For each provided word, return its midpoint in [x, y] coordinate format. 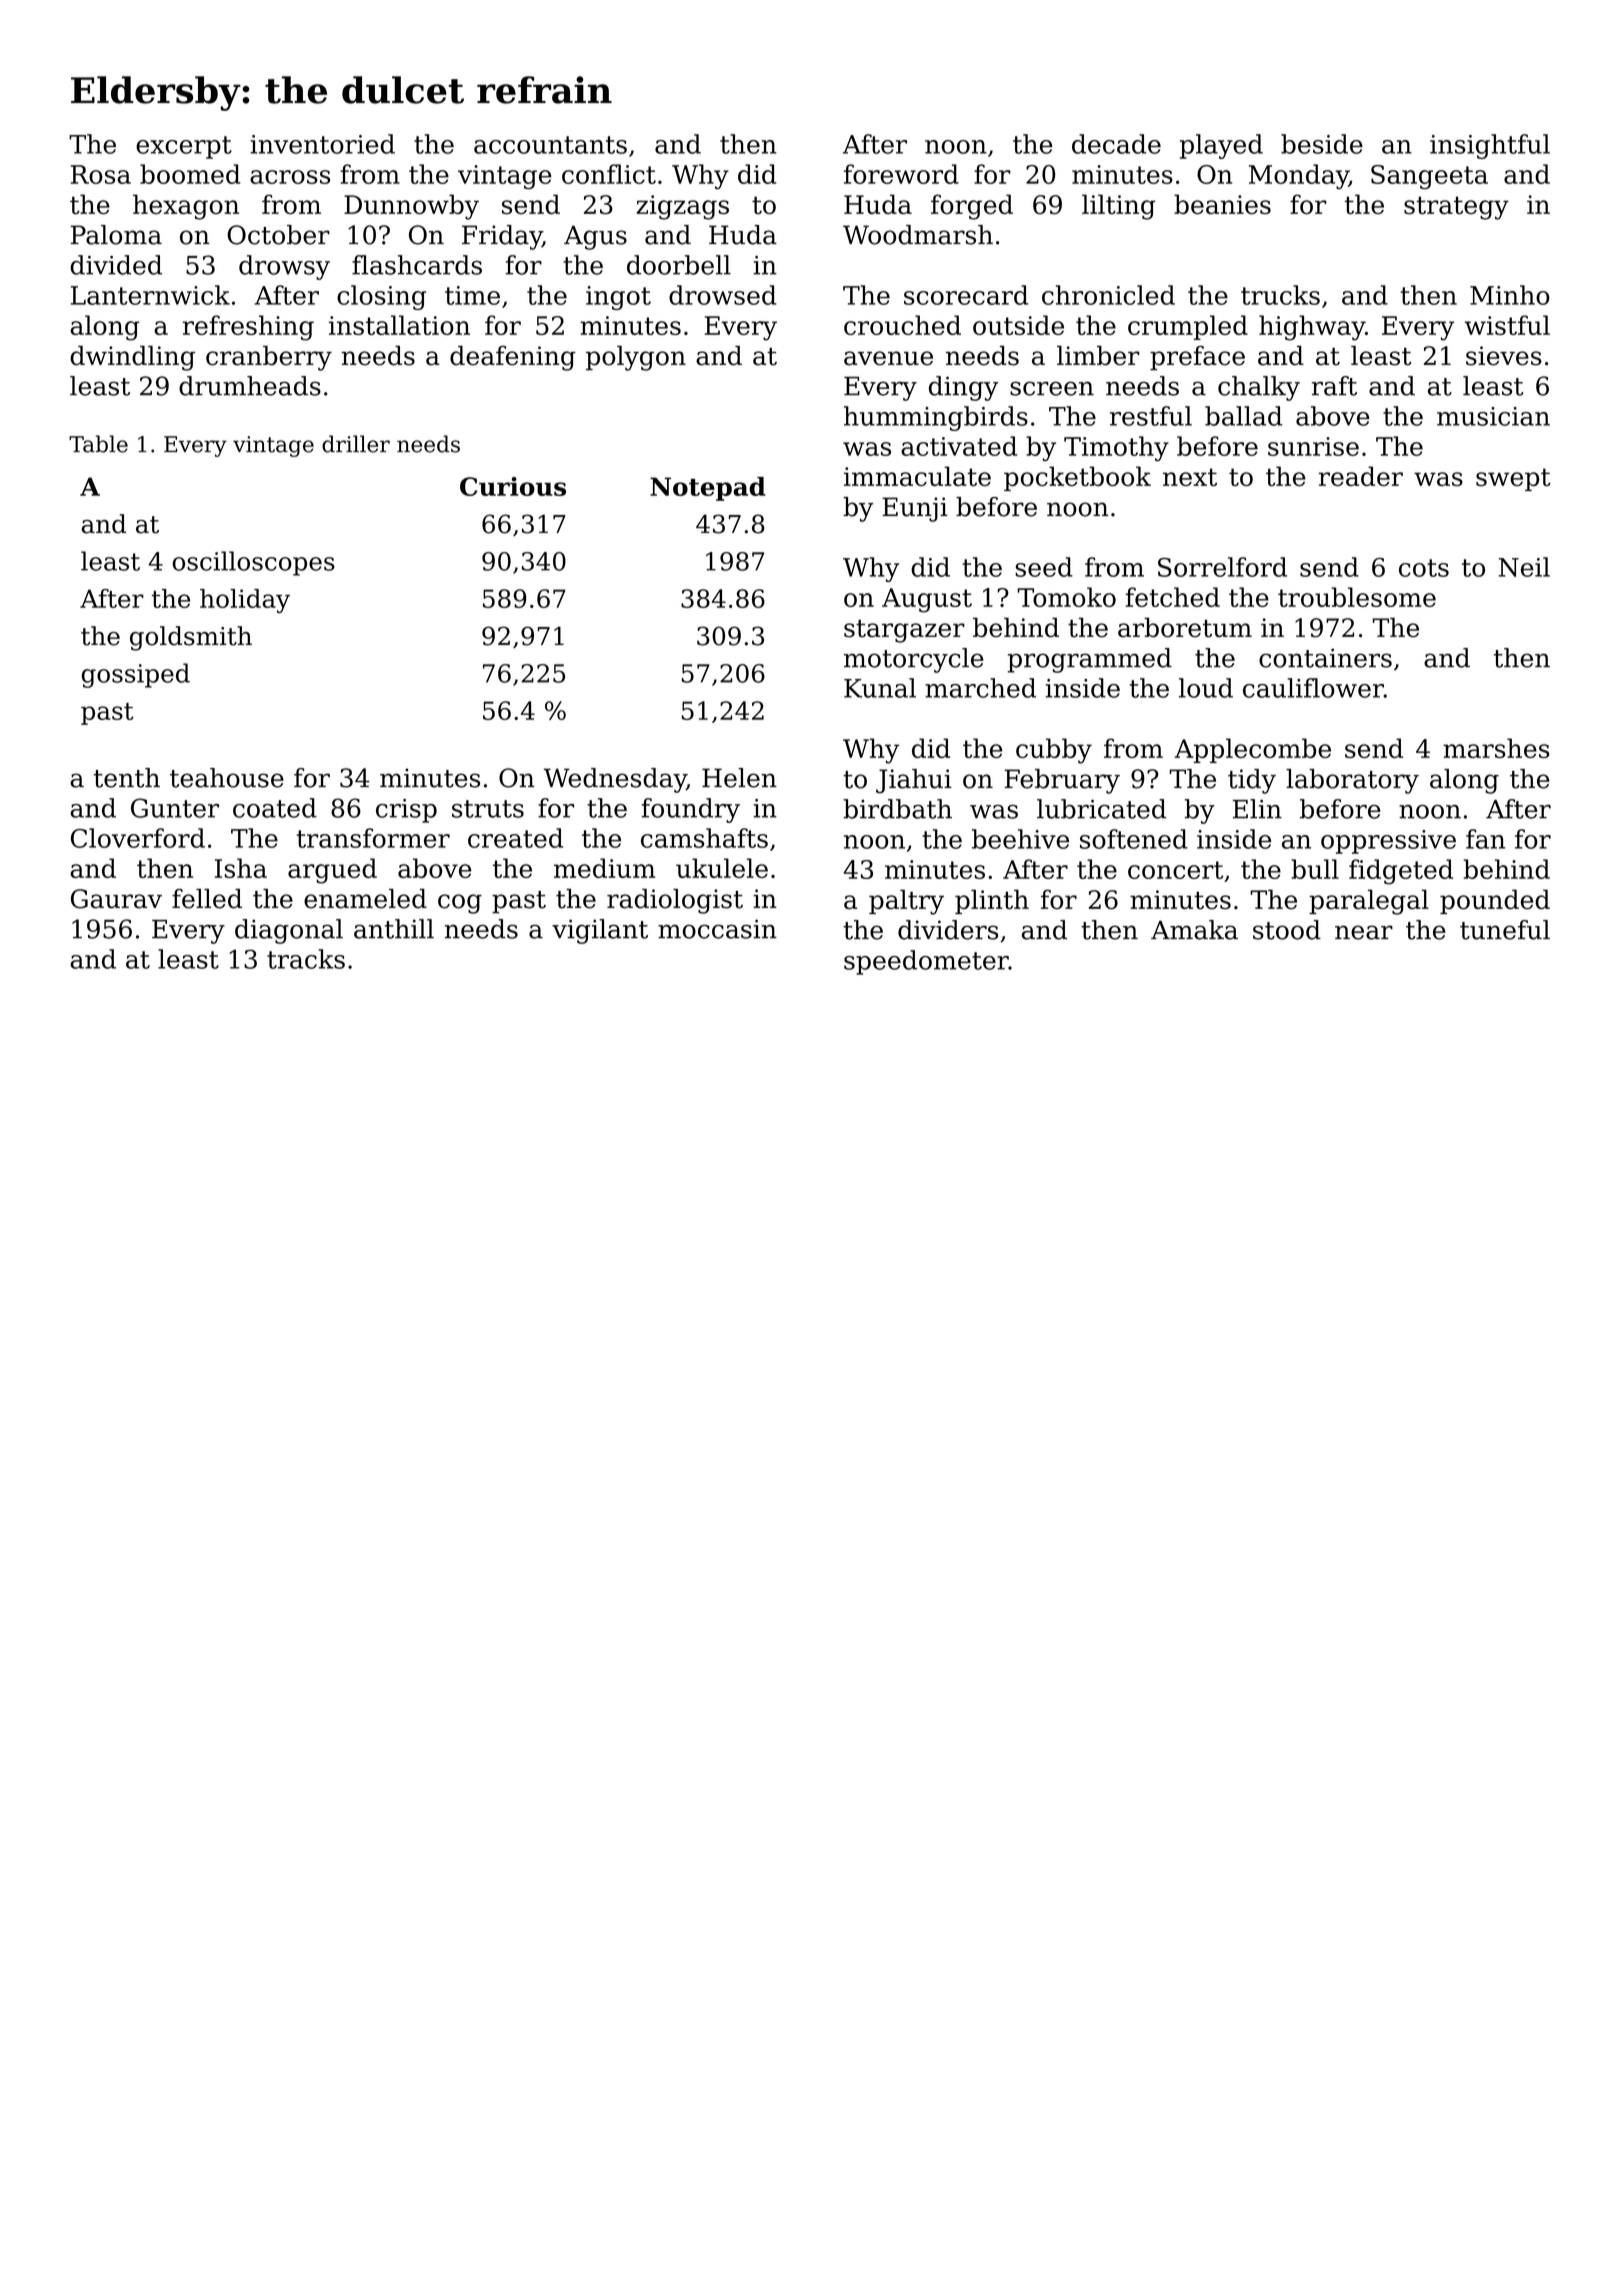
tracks [306, 959]
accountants [550, 145]
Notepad [708, 489]
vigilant [600, 931]
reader [1361, 476]
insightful [1490, 146]
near [1364, 932]
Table [98, 444]
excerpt [184, 147]
